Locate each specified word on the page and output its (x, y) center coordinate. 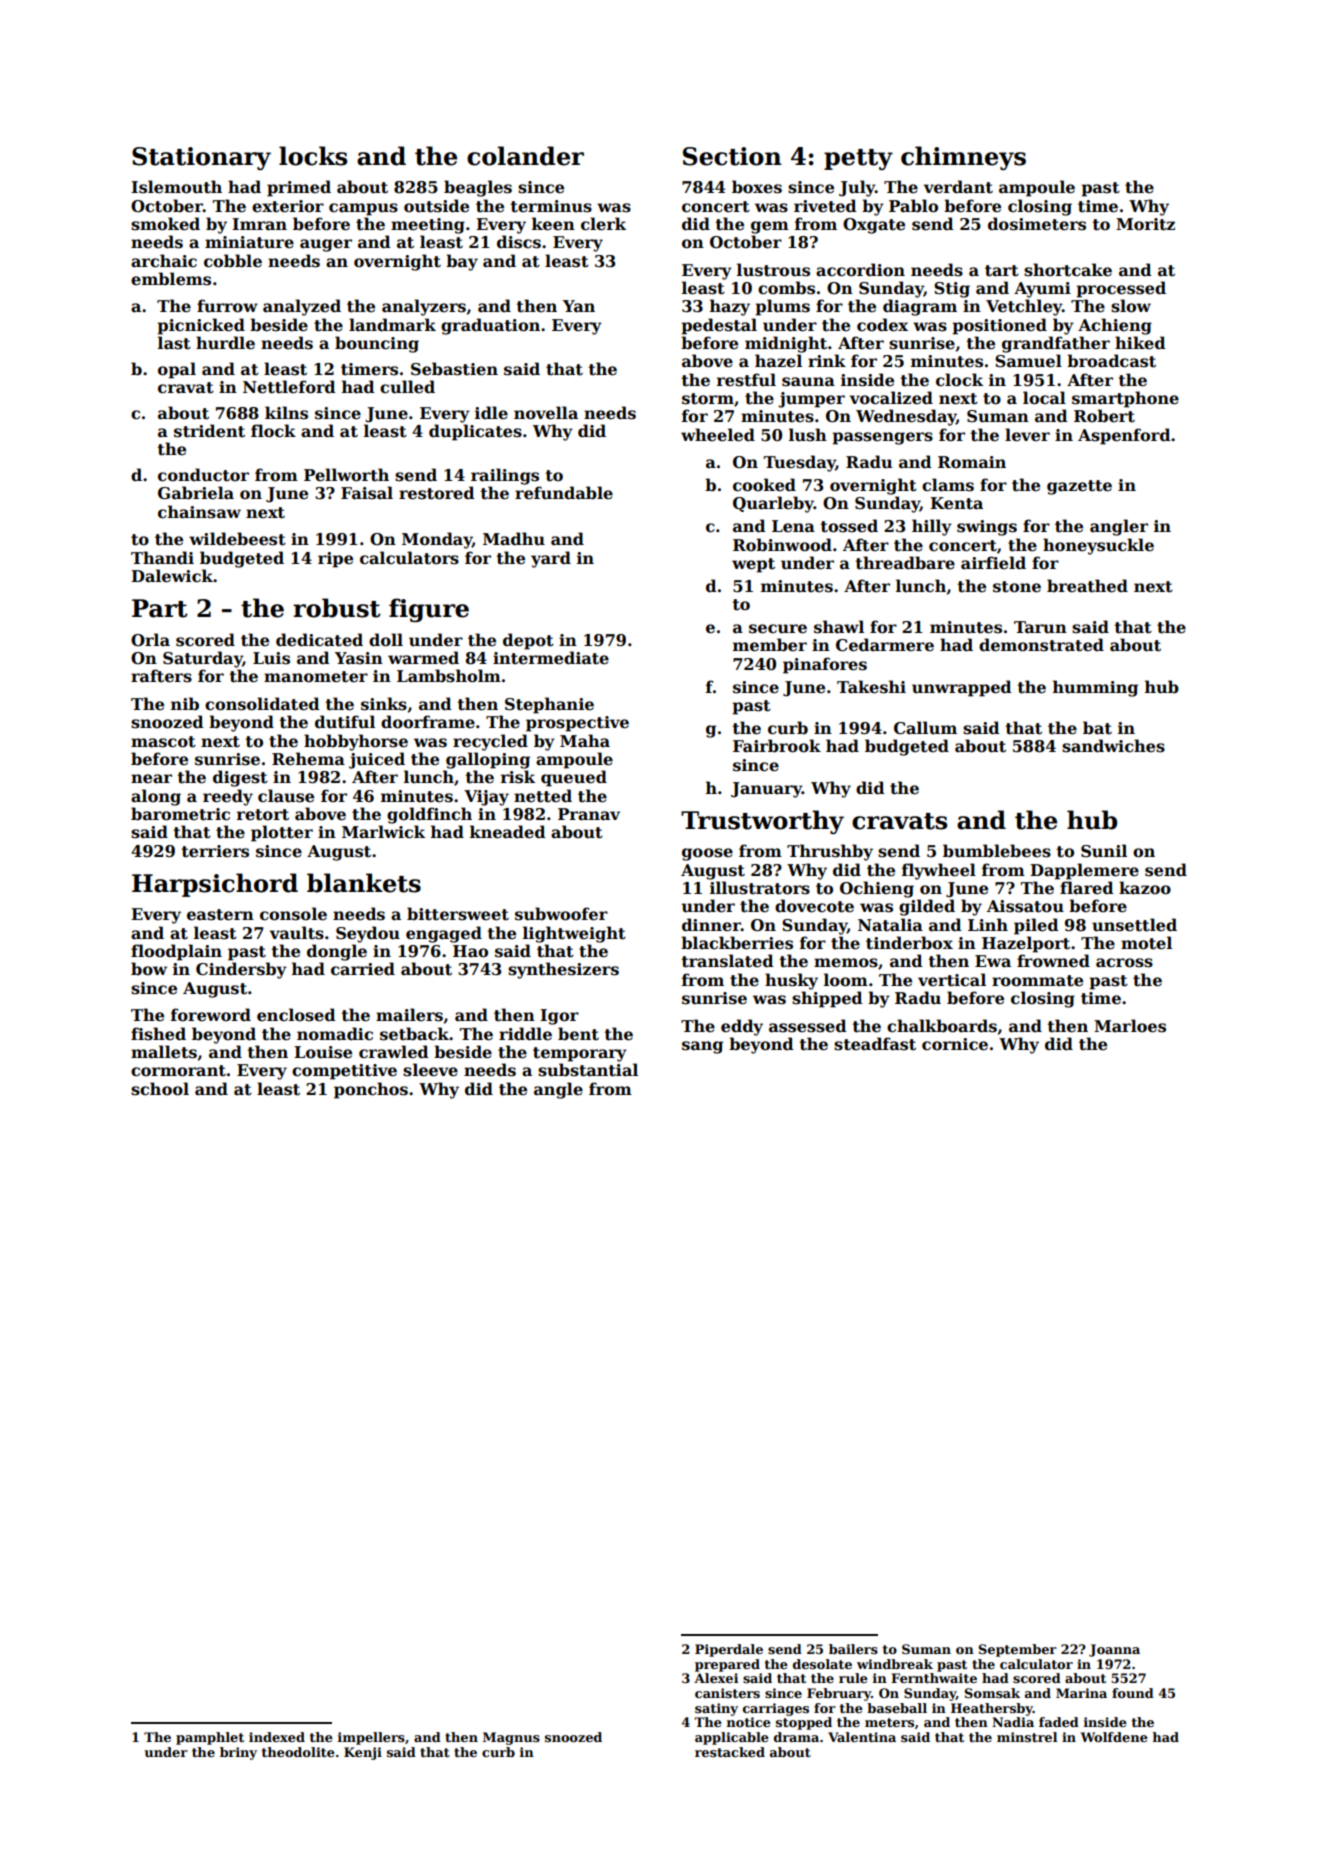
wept (753, 565)
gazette (1079, 487)
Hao (470, 951)
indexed (277, 1737)
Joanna (1114, 1650)
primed (299, 188)
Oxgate (874, 226)
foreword (211, 1015)
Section (732, 156)
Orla (150, 639)
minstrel (1027, 1737)
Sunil (1104, 851)
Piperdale (729, 1650)
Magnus (511, 1738)
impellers (371, 1738)
